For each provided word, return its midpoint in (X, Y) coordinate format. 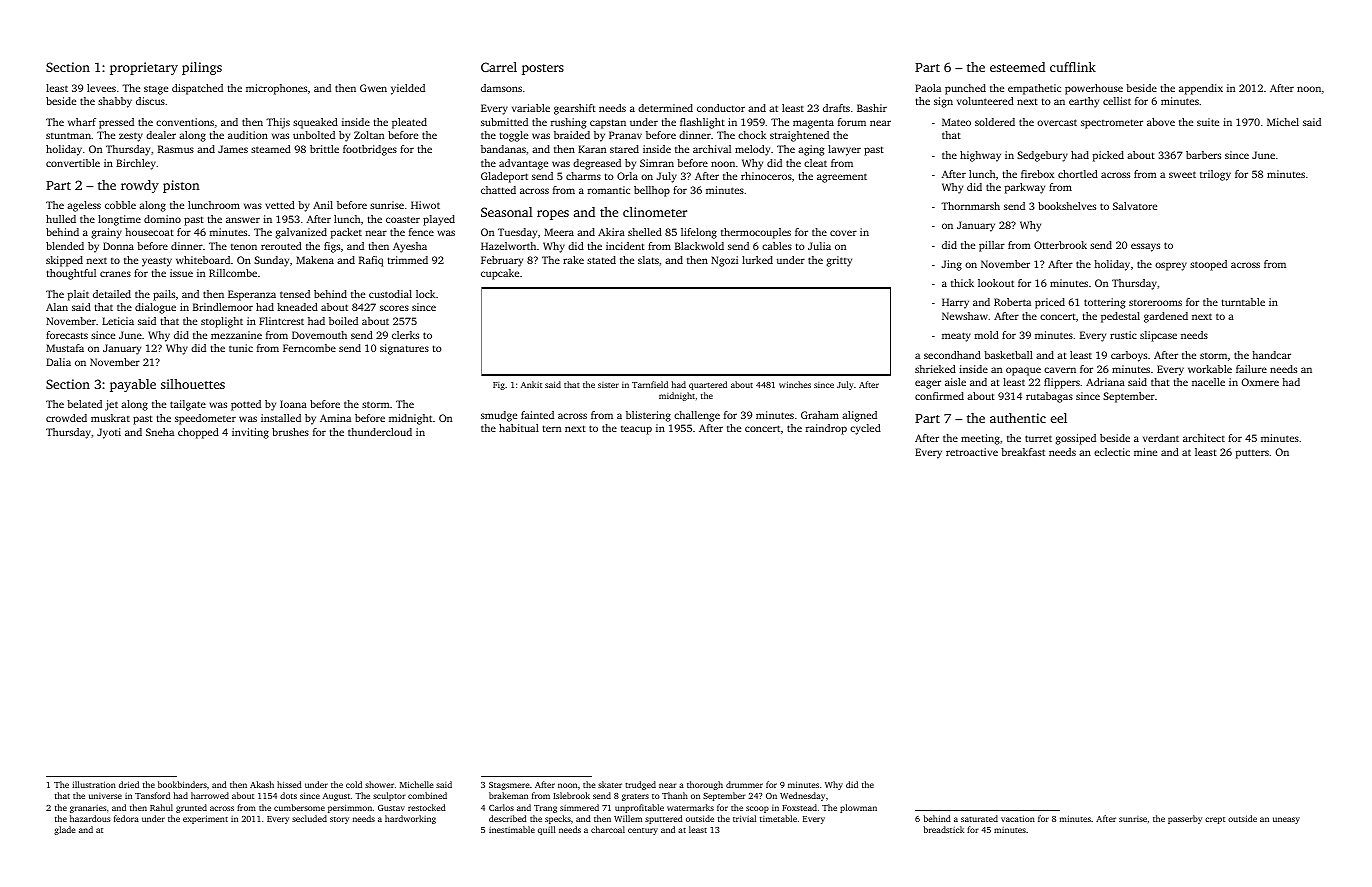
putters (1252, 454)
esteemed (1017, 67)
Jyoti (109, 433)
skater (610, 784)
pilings (202, 68)
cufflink (1073, 67)
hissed (289, 784)
